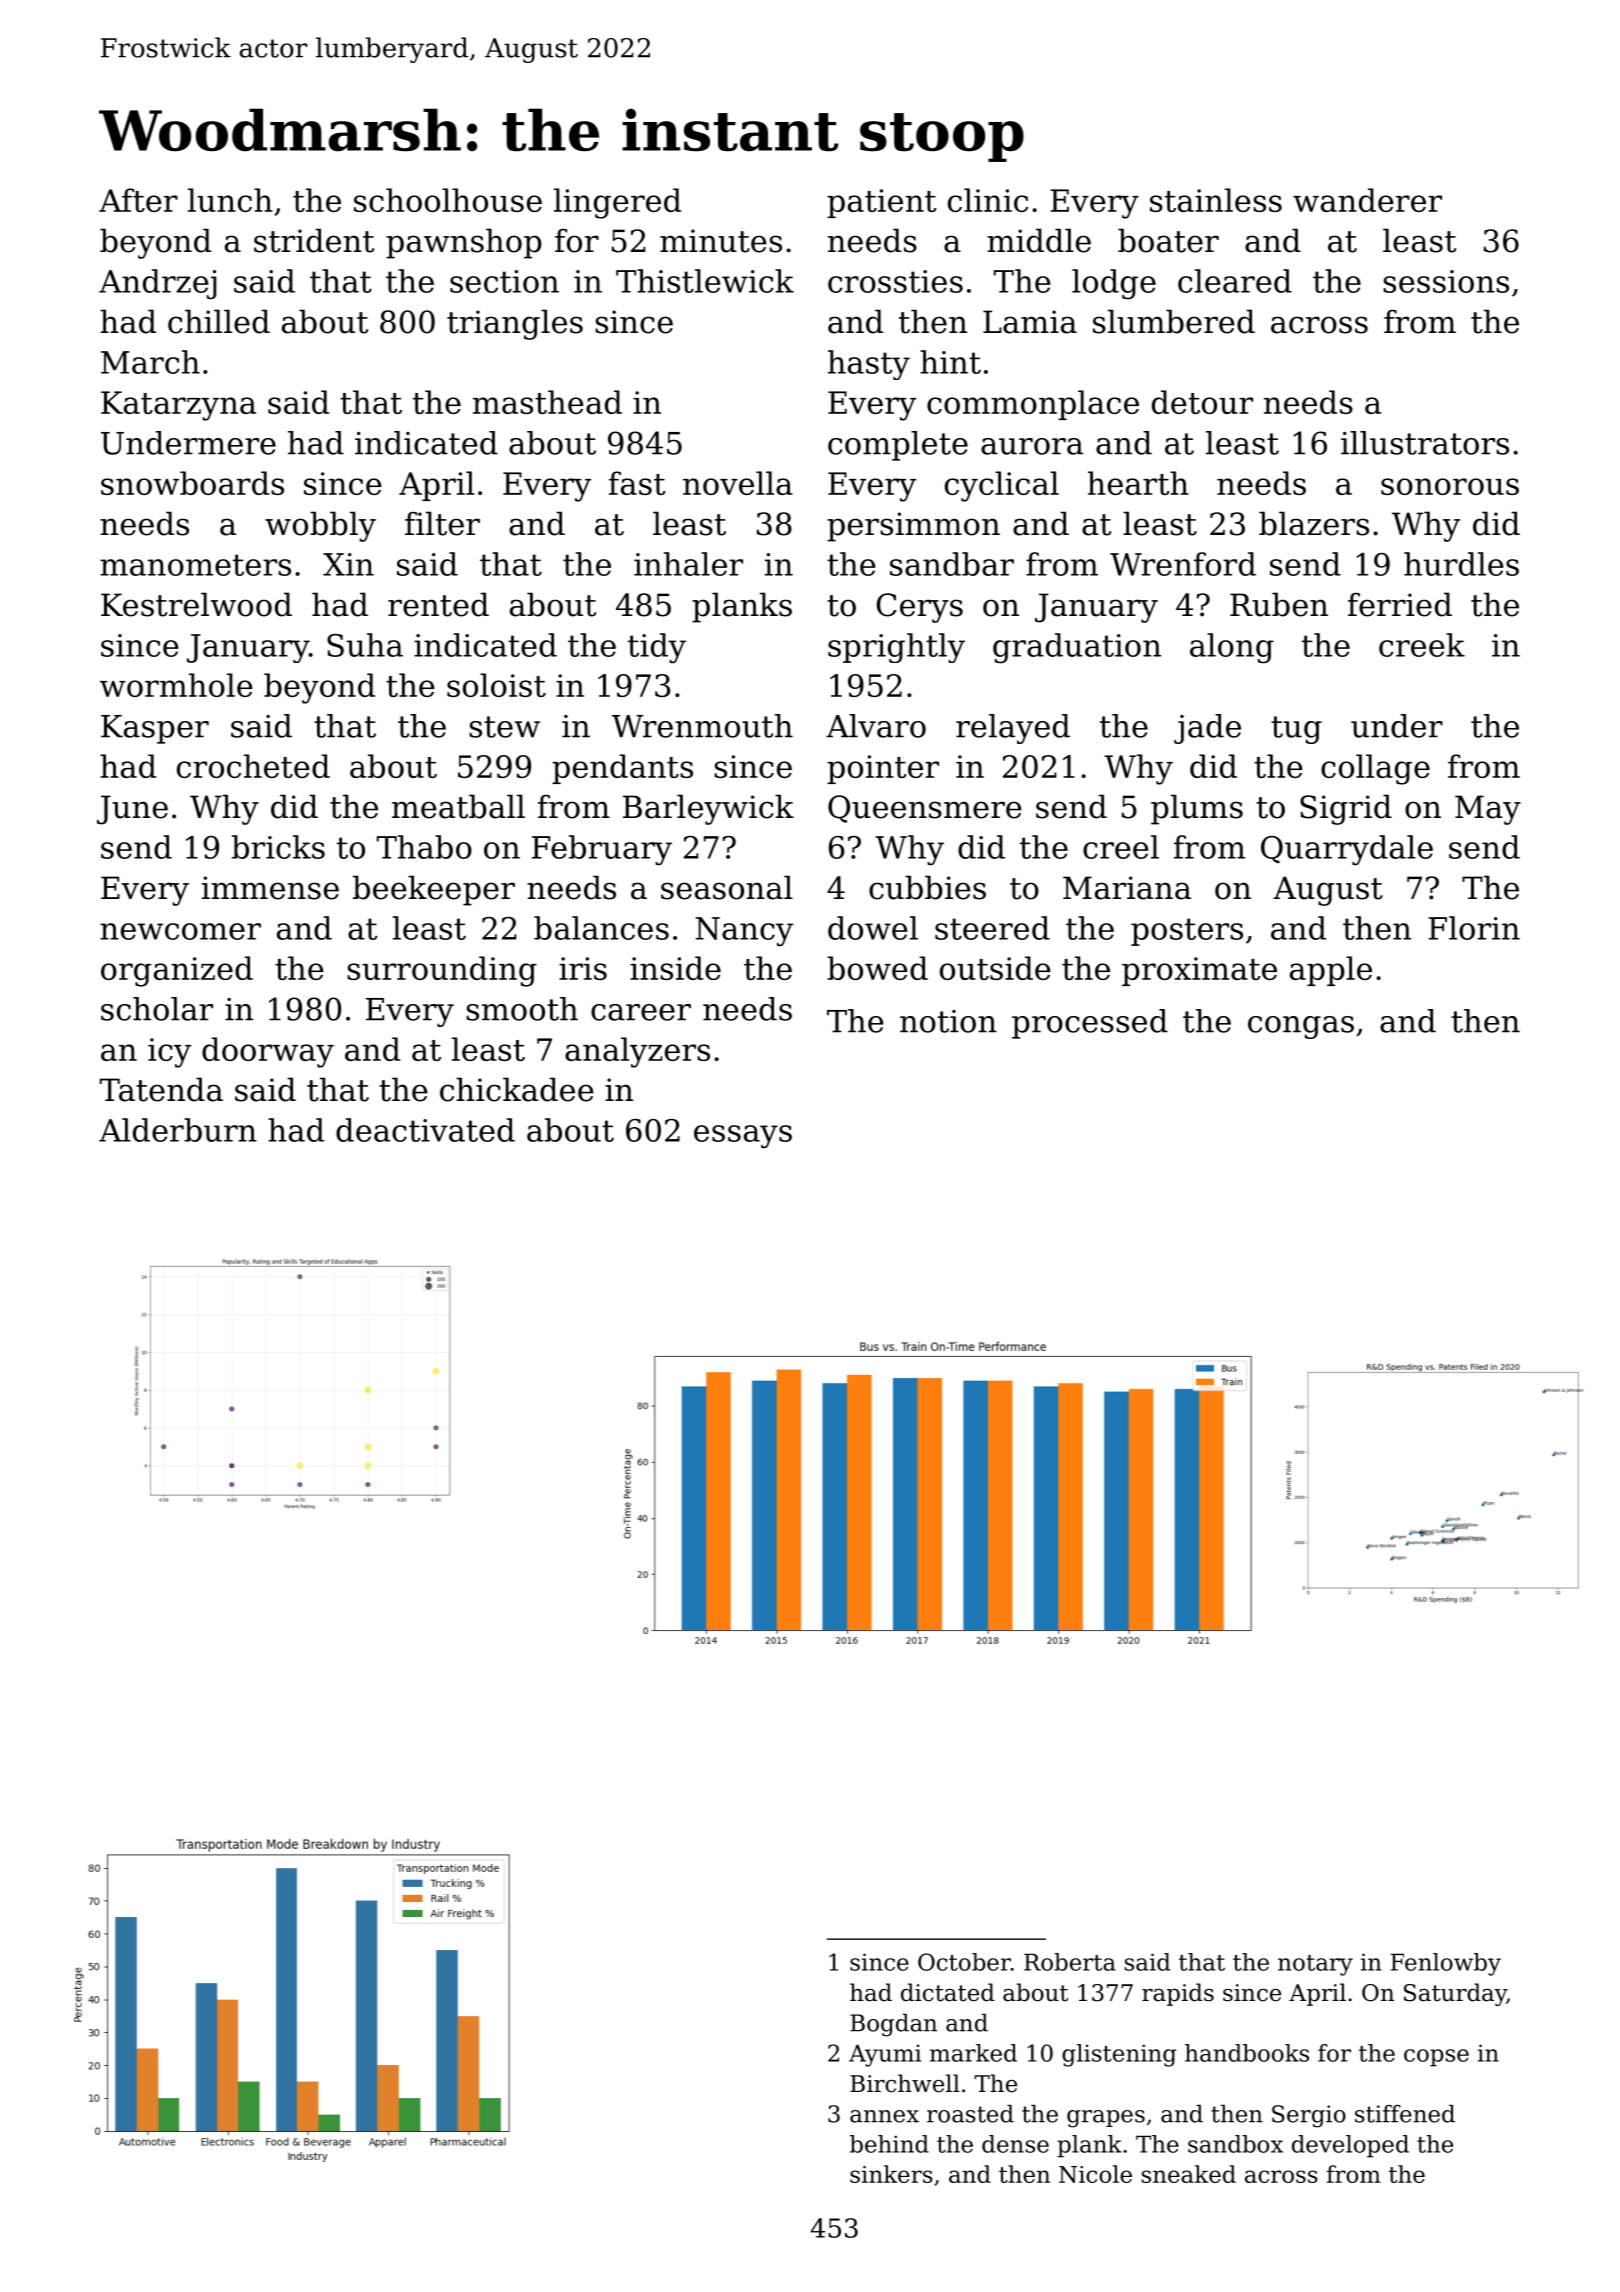 Image resolution: width=1620 pixels, height=2292 pixels. What do you see at coordinates (948, 1021) in the page?
I see `notion` at bounding box center [948, 1021].
